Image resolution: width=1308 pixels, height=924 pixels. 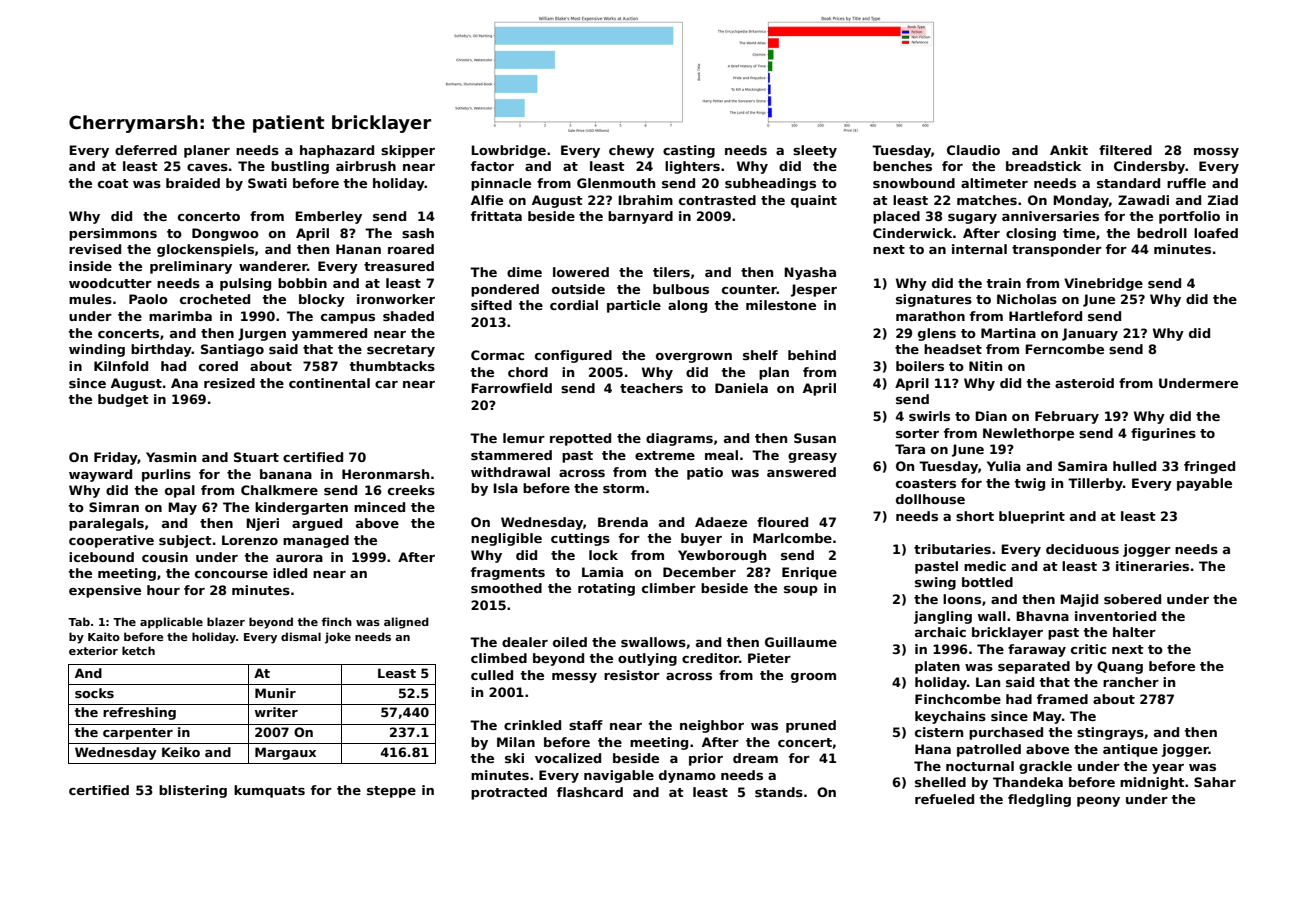 What do you see at coordinates (770, 184) in the image?
I see `subheadings` at bounding box center [770, 184].
